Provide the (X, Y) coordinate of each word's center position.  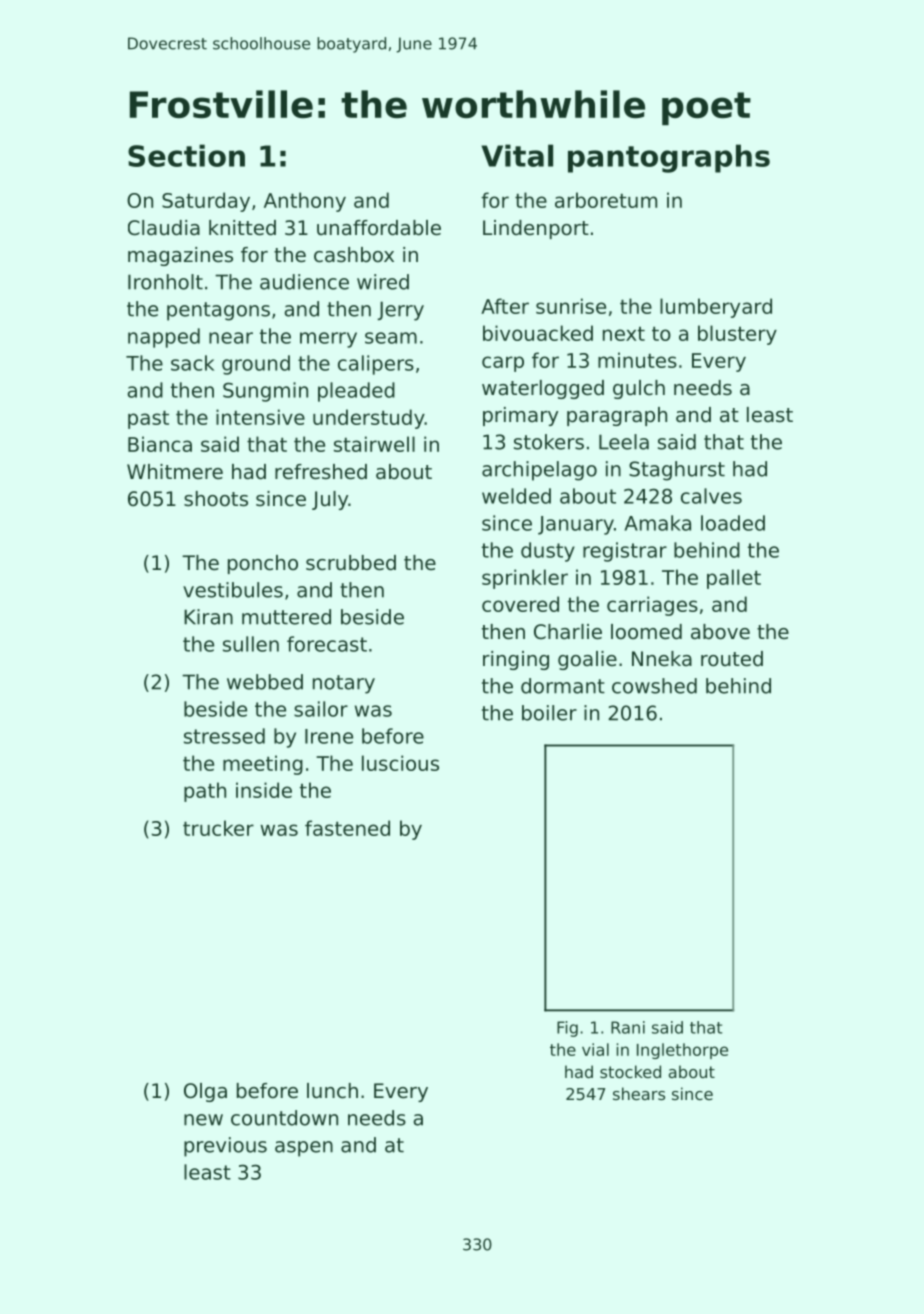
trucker (218, 828)
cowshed (654, 686)
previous (225, 1147)
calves (711, 496)
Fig (567, 1029)
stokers (549, 442)
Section (186, 155)
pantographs (669, 158)
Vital (517, 155)
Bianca (160, 444)
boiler (549, 713)
